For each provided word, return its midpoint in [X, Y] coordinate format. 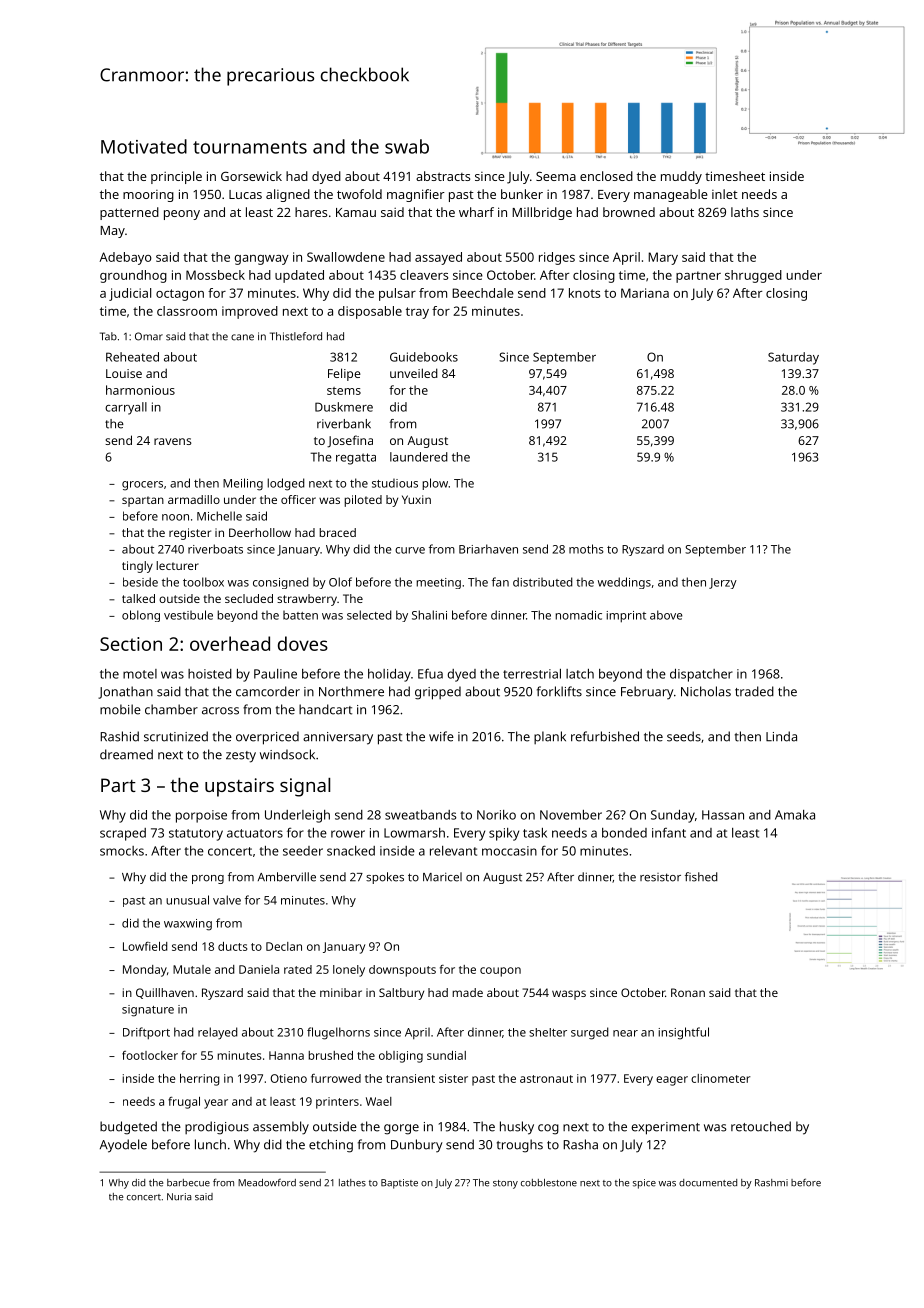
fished [701, 877]
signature [148, 1011]
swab [407, 146]
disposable [370, 312]
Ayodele [123, 1146]
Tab [108, 336]
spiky [504, 834]
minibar [341, 992]
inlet [725, 194]
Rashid [119, 736]
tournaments [250, 147]
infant [669, 833]
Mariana [645, 293]
